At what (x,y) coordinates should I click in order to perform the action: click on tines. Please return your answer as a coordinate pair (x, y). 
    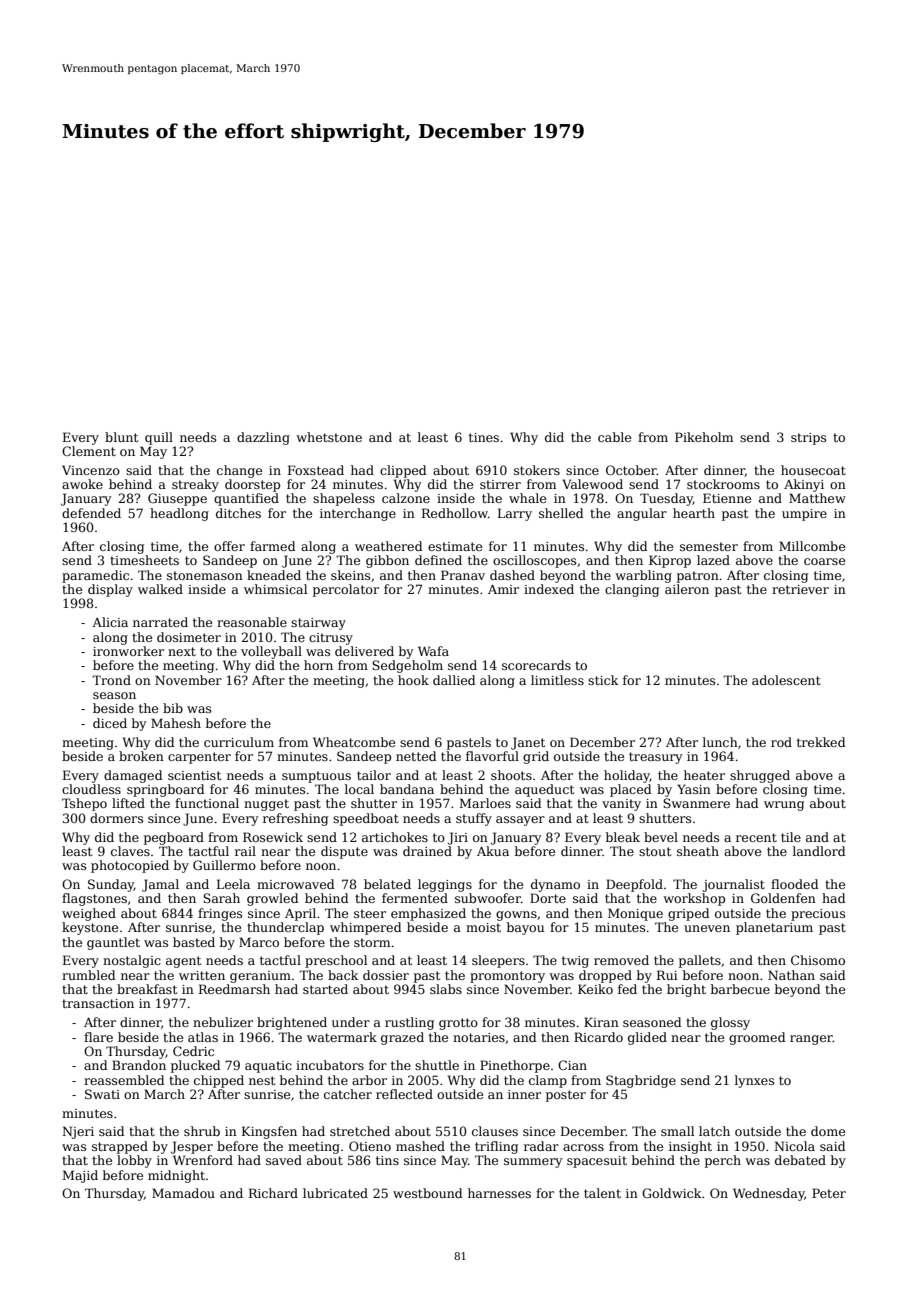
    Looking at the image, I should click on (484, 437).
